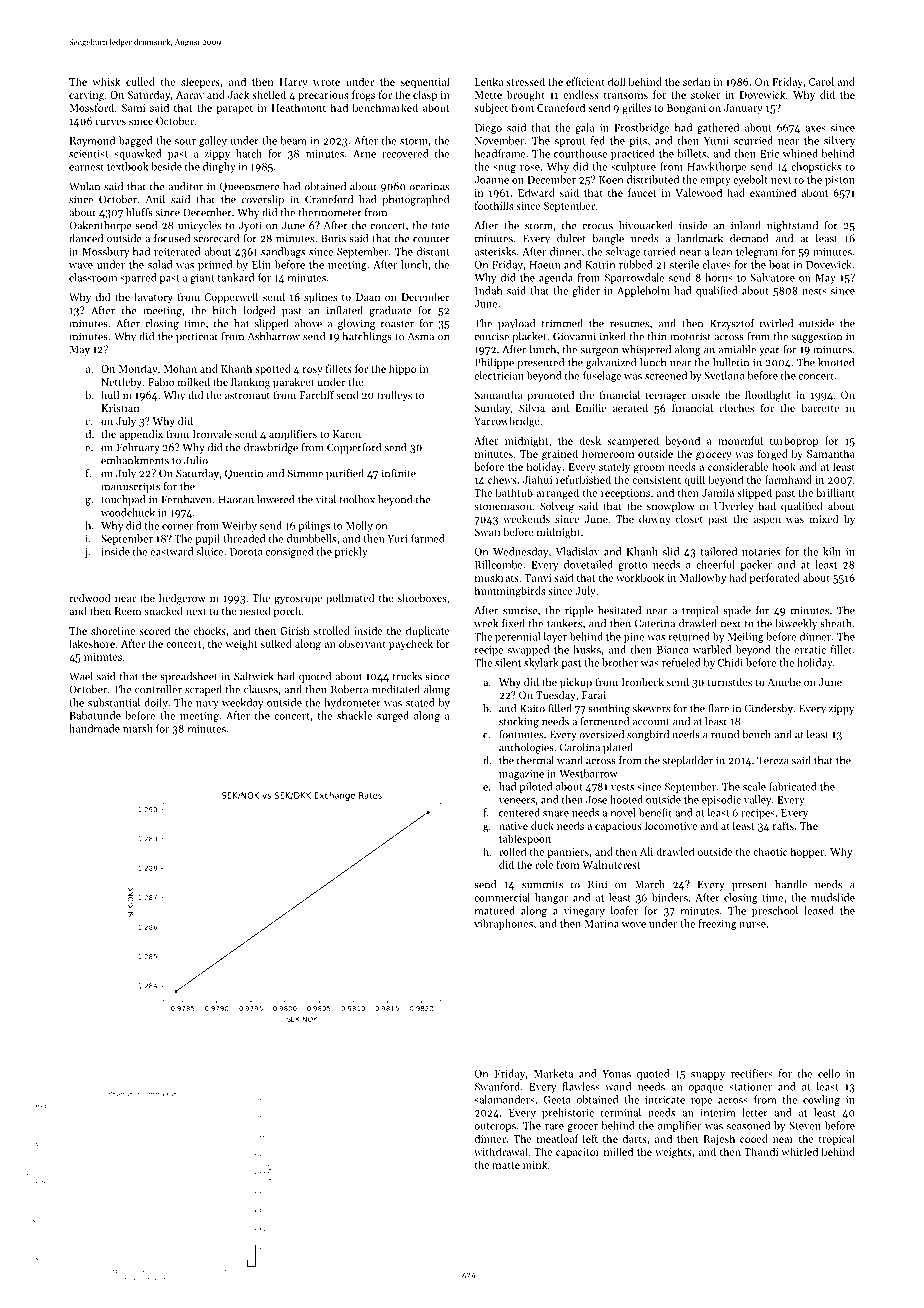 The image size is (924, 1308). I want to click on sequential, so click(425, 82).
